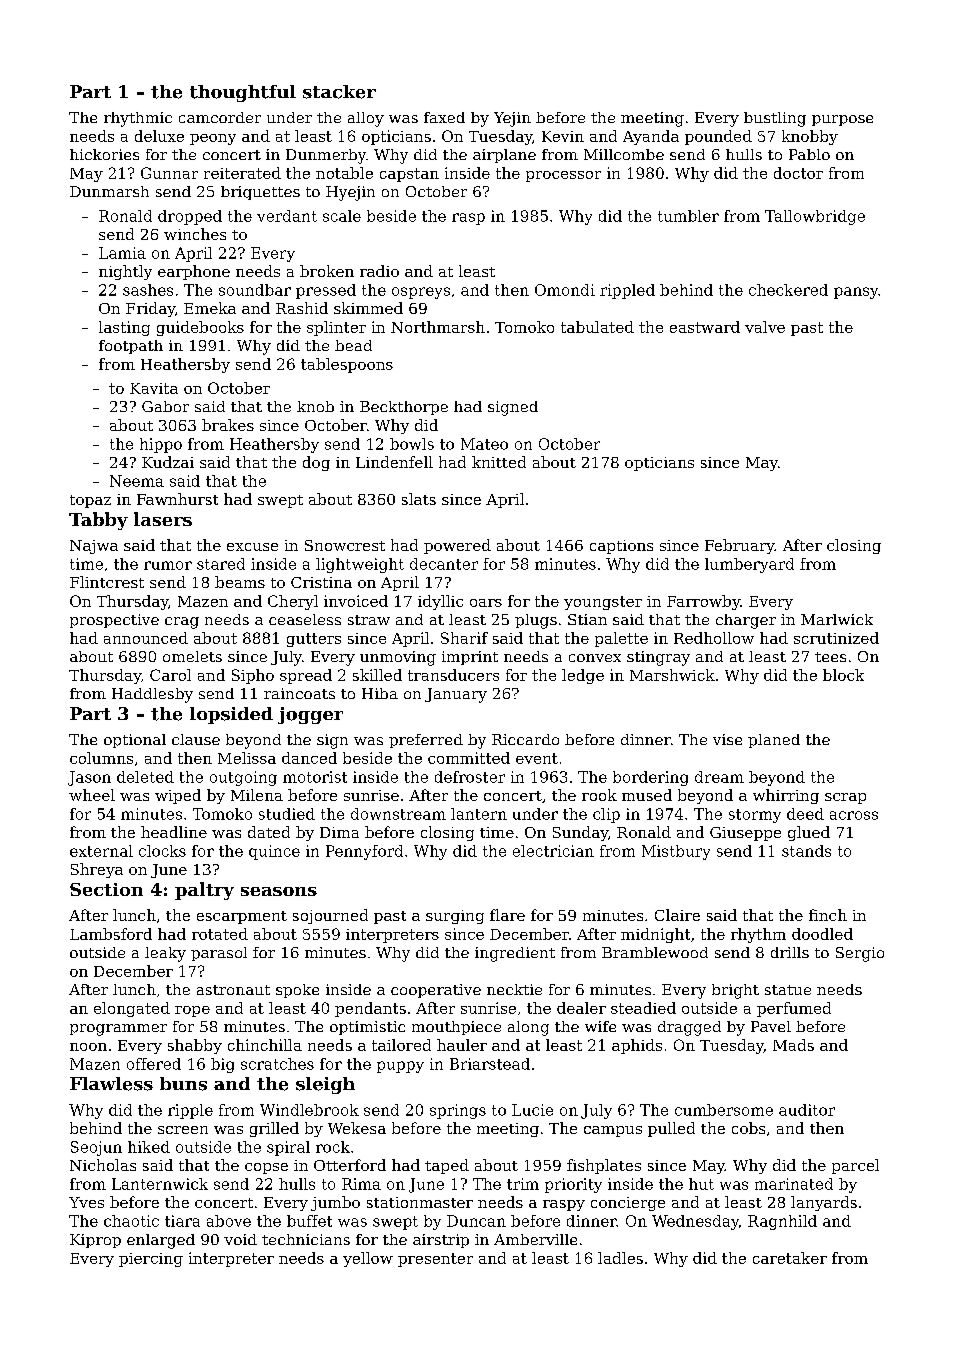 Image resolution: width=955 pixels, height=1357 pixels. What do you see at coordinates (444, 117) in the document?
I see `faxed` at bounding box center [444, 117].
